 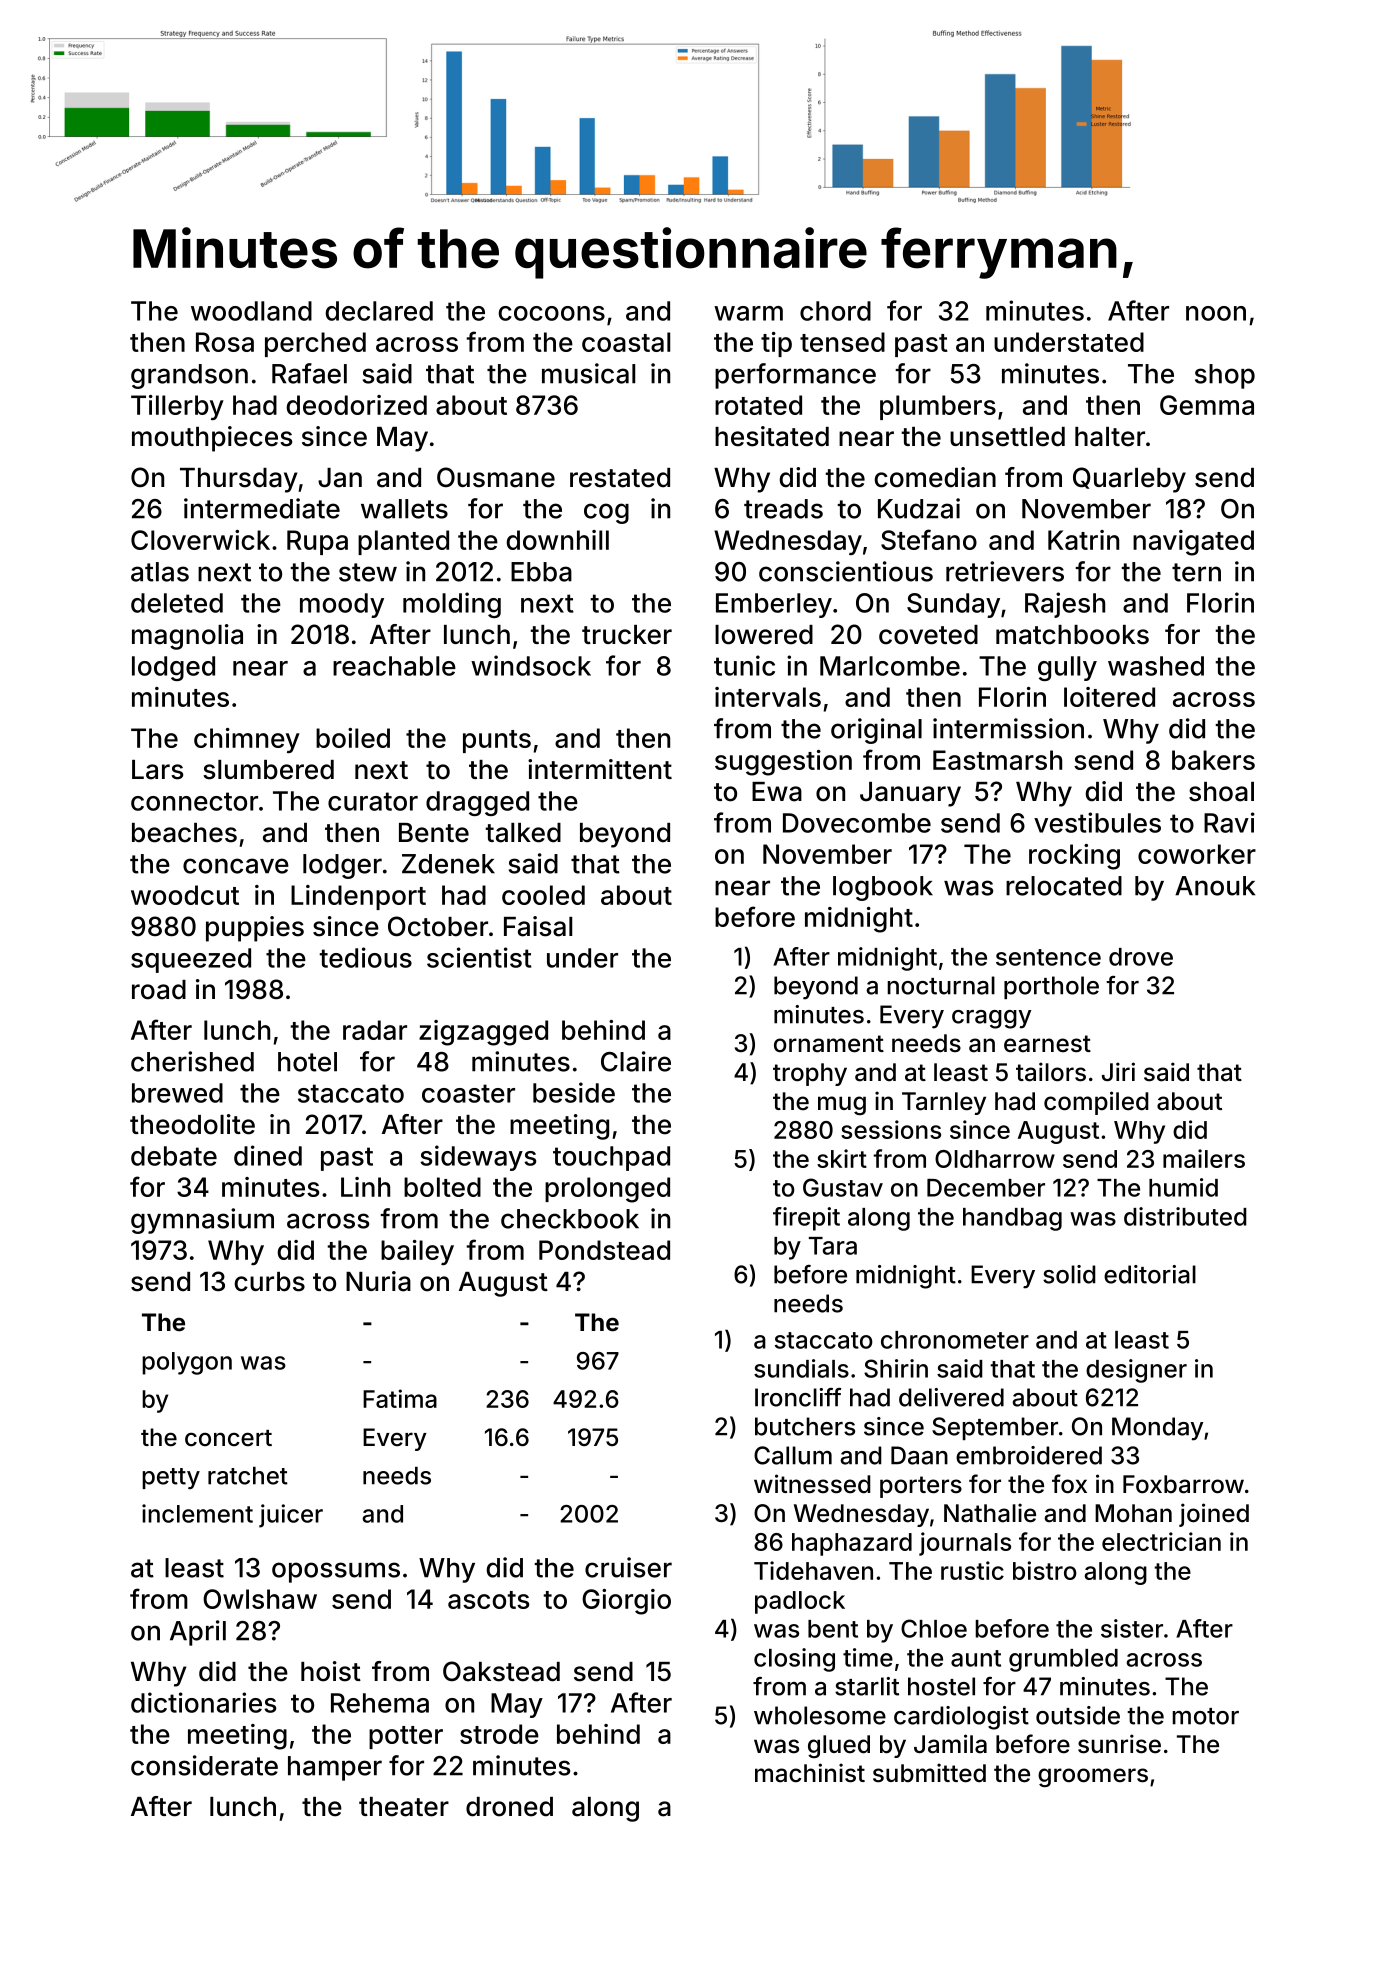 I want to click on hamper, so click(x=335, y=1768).
